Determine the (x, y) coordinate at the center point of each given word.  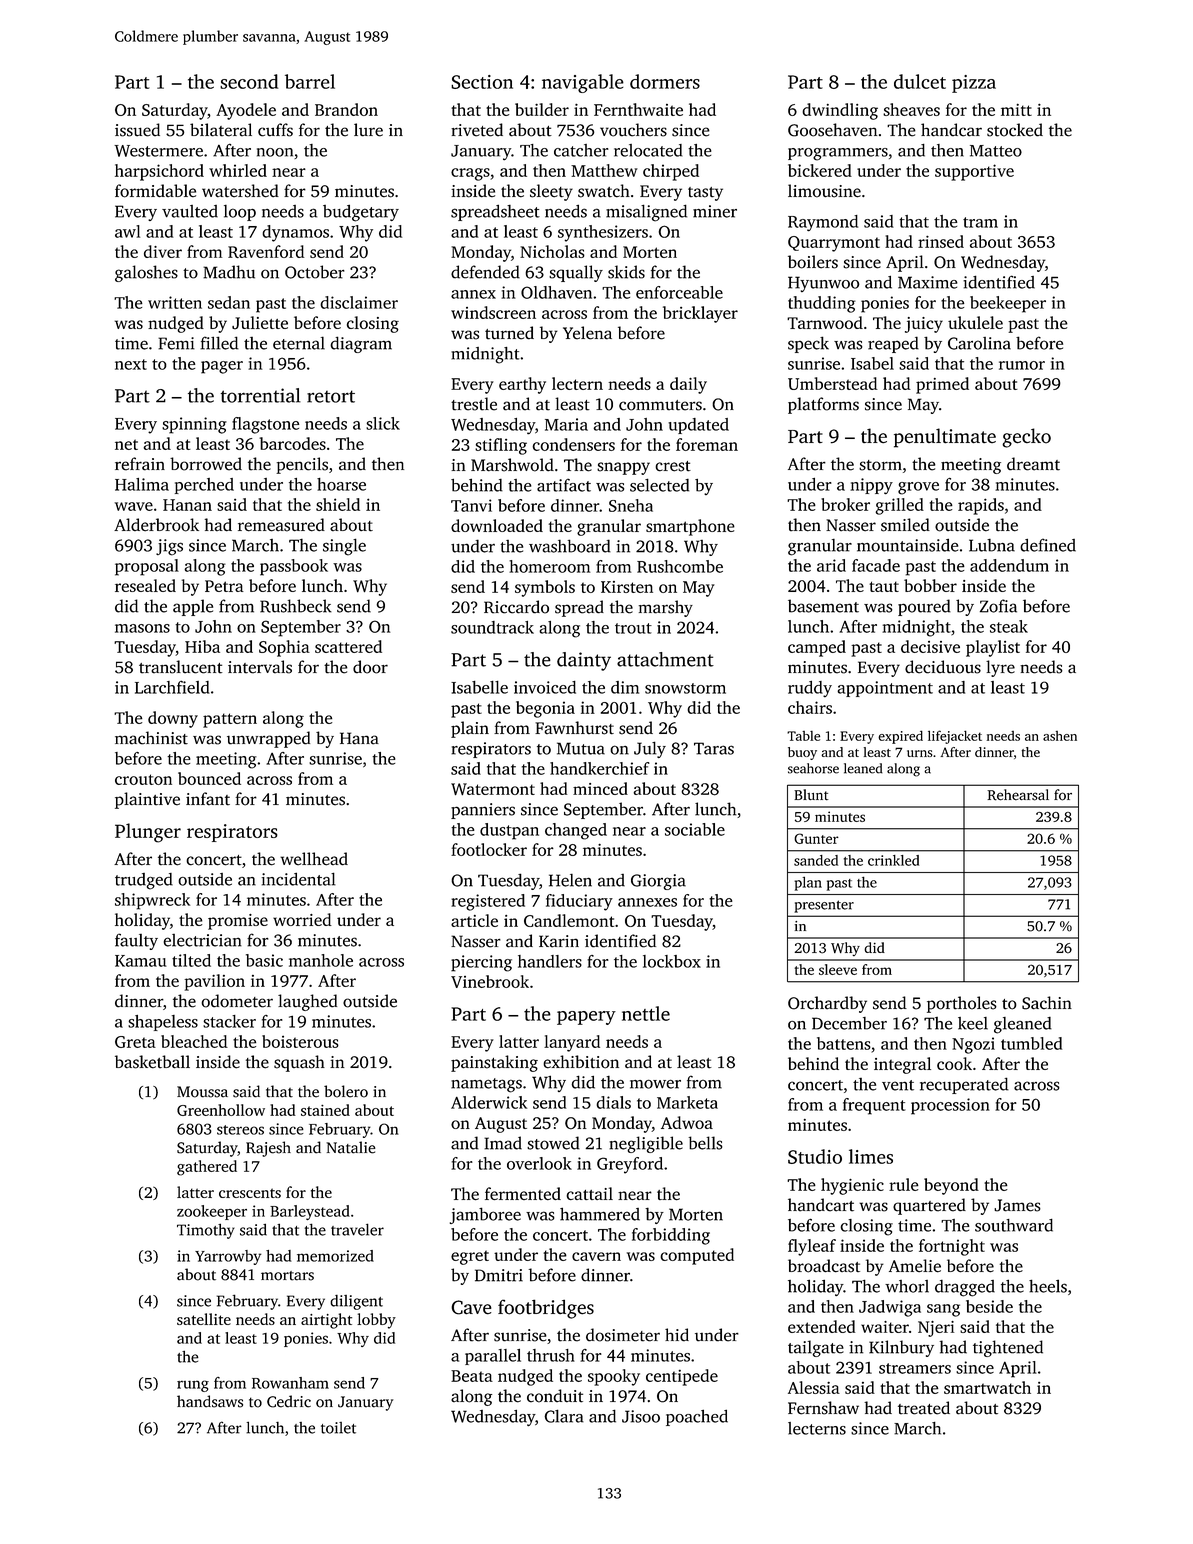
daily (688, 385)
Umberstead (833, 383)
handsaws (210, 1401)
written (175, 302)
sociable (695, 829)
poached (697, 1417)
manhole (321, 960)
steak (1009, 626)
